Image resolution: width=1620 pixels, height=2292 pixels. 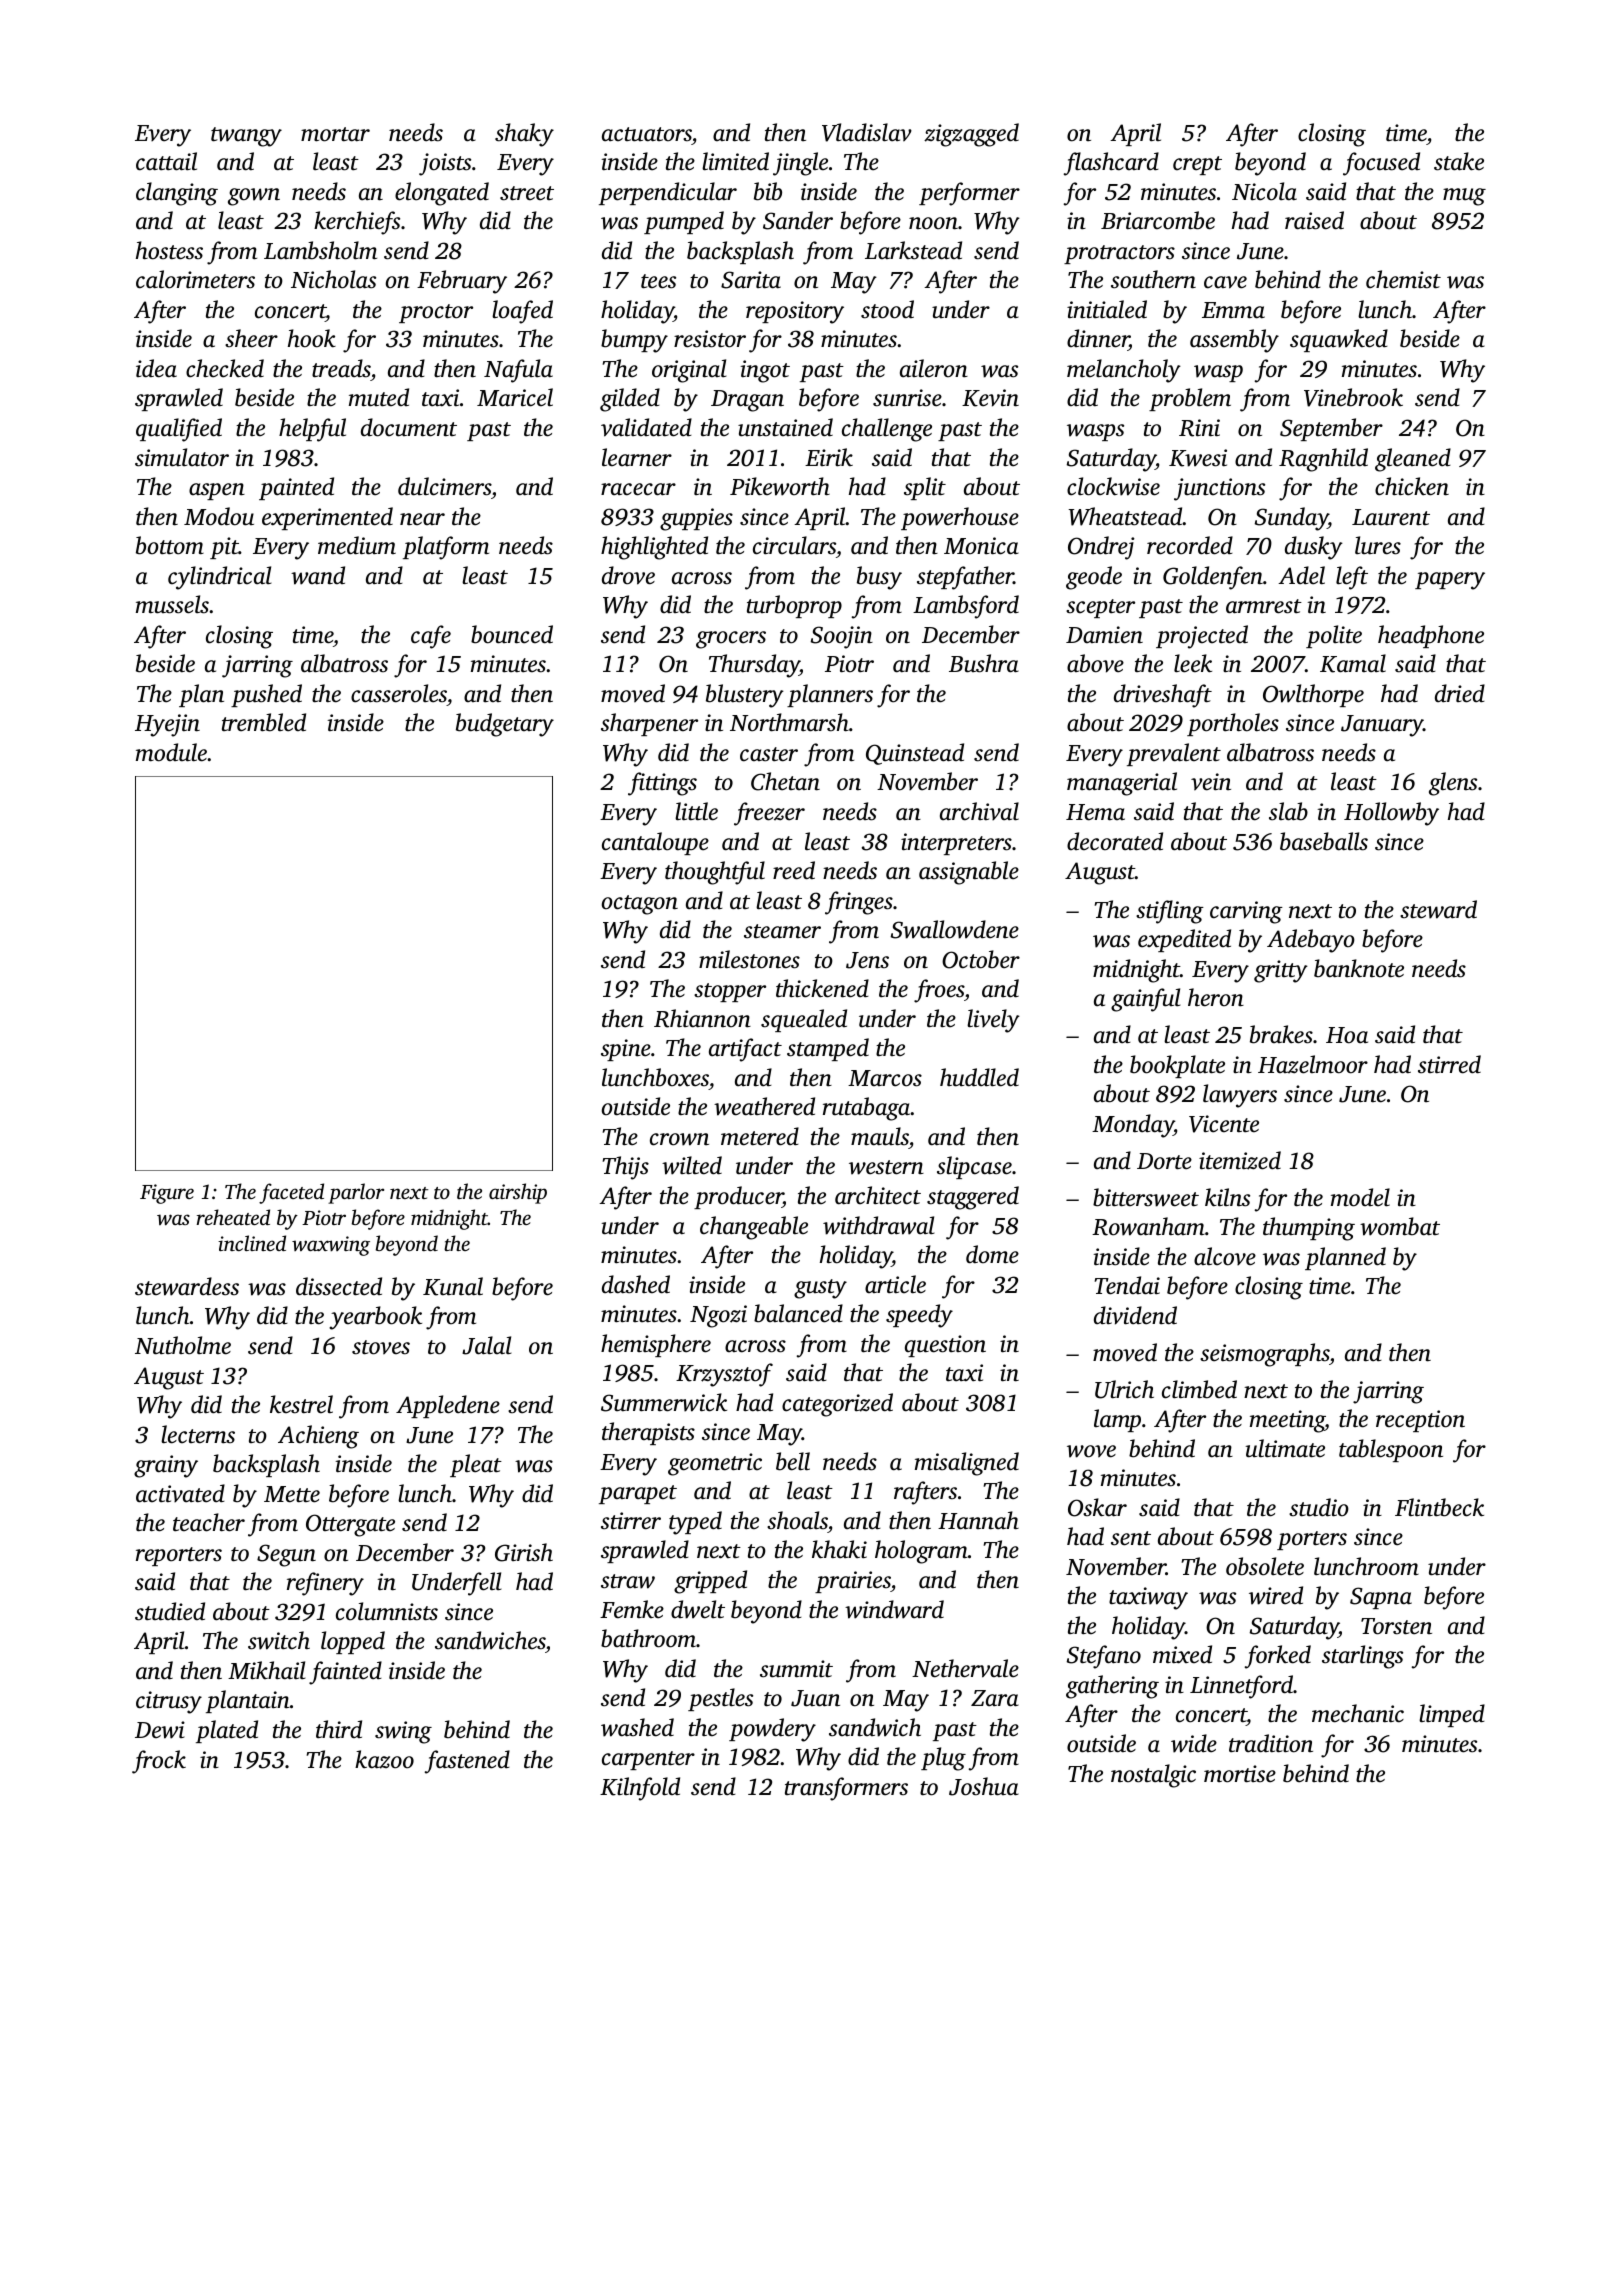 What do you see at coordinates (724, 1375) in the screenshot?
I see `Krzysztof` at bounding box center [724, 1375].
